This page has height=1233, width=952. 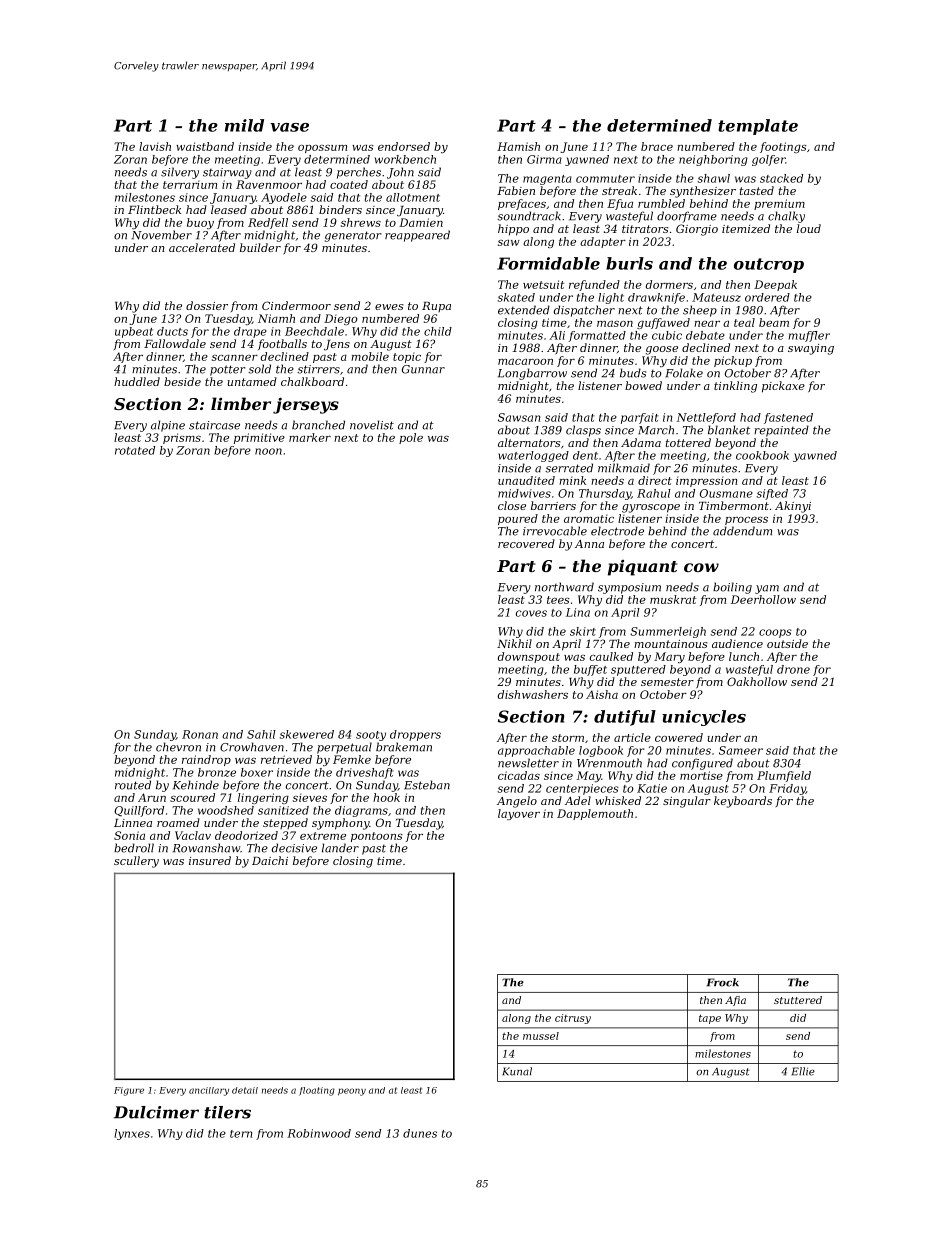 What do you see at coordinates (178, 747) in the page?
I see `chevron` at bounding box center [178, 747].
